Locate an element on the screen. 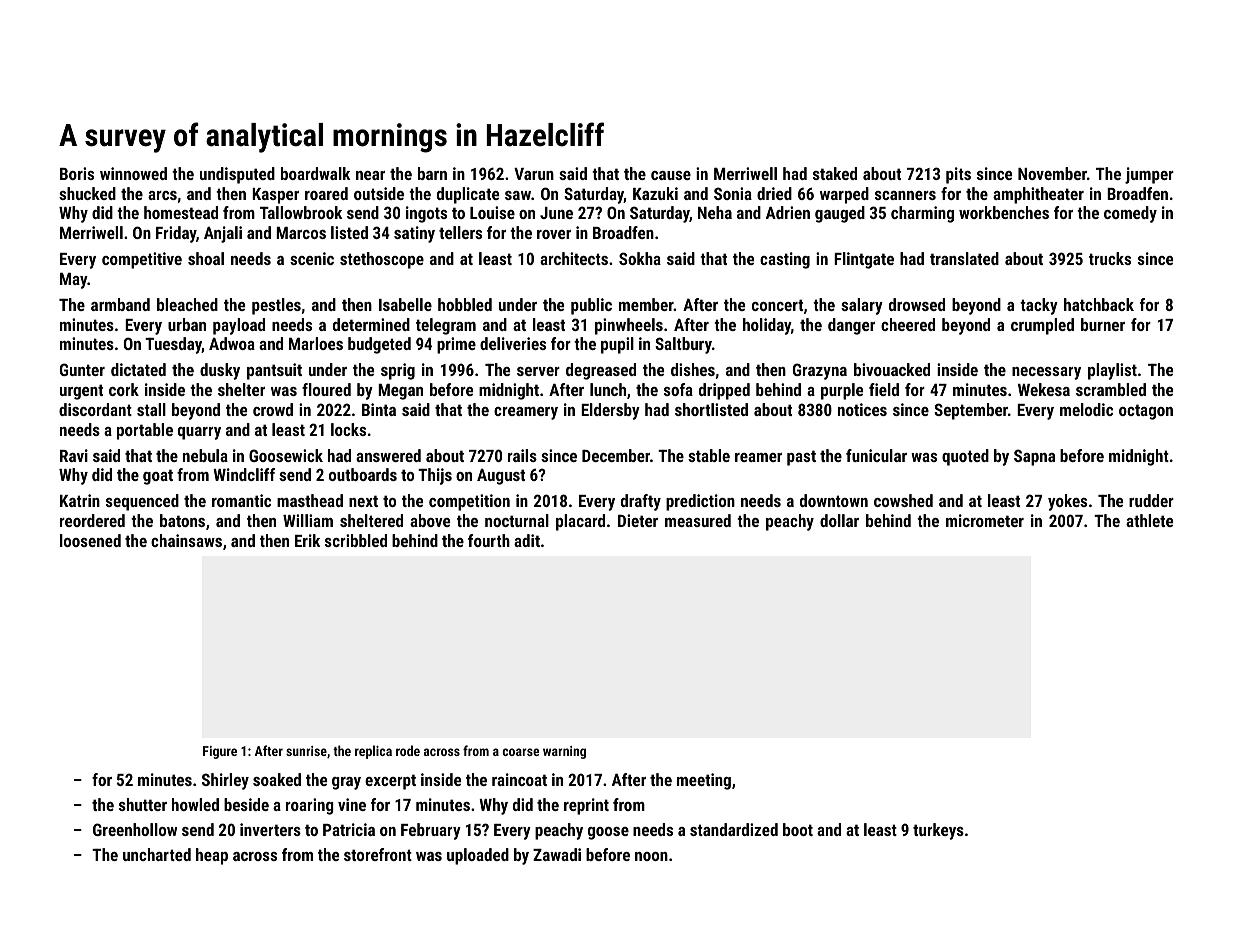 Image resolution: width=1233 pixels, height=952 pixels. sequenced is located at coordinates (142, 502).
